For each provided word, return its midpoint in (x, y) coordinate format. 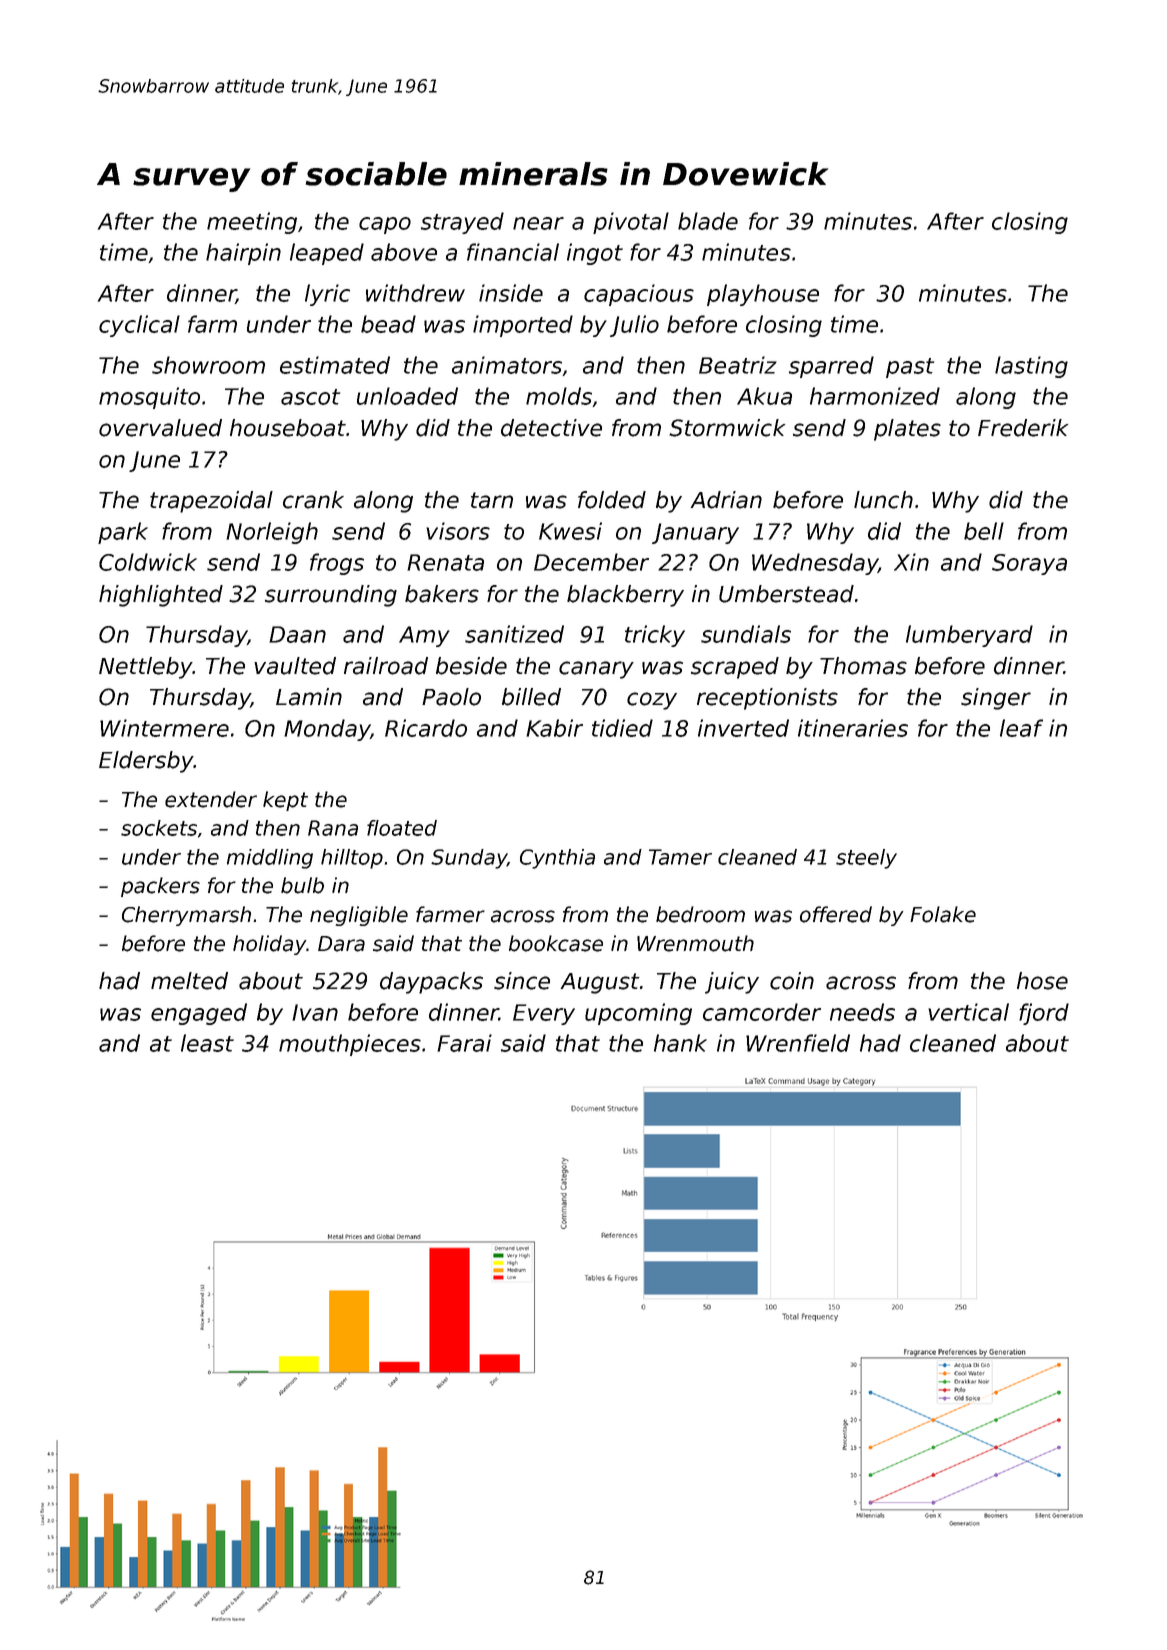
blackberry (625, 596)
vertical (968, 1012)
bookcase (556, 943)
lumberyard (969, 636)
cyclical (139, 326)
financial (513, 252)
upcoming (638, 1014)
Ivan (315, 1012)
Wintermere (164, 728)
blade (708, 221)
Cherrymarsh (186, 916)
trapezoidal (211, 502)
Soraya (1029, 564)
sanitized (514, 634)
